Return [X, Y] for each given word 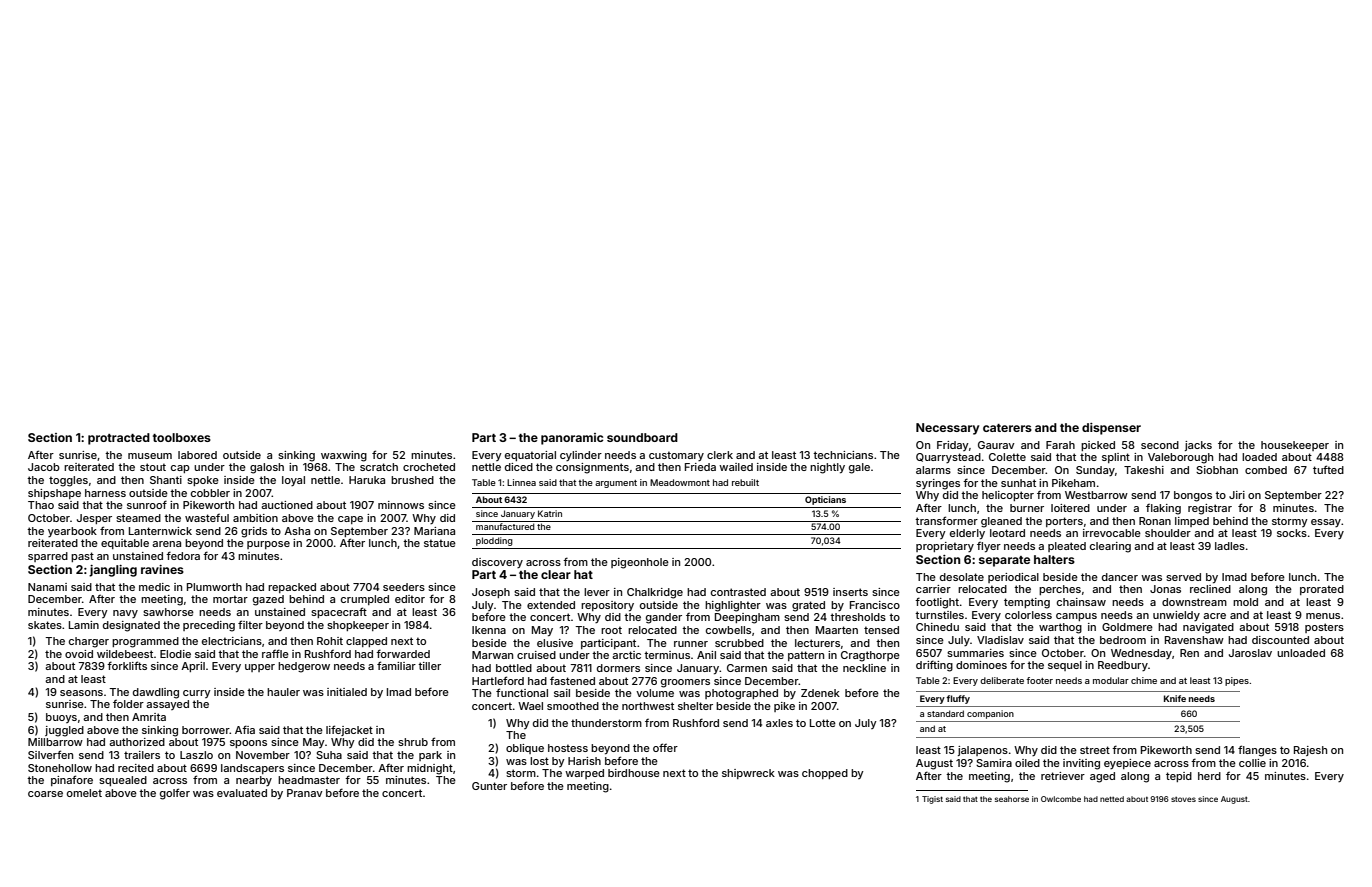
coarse [45, 794]
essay [1326, 523]
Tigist [932, 800]
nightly [827, 468]
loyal [293, 481]
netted [1112, 799]
